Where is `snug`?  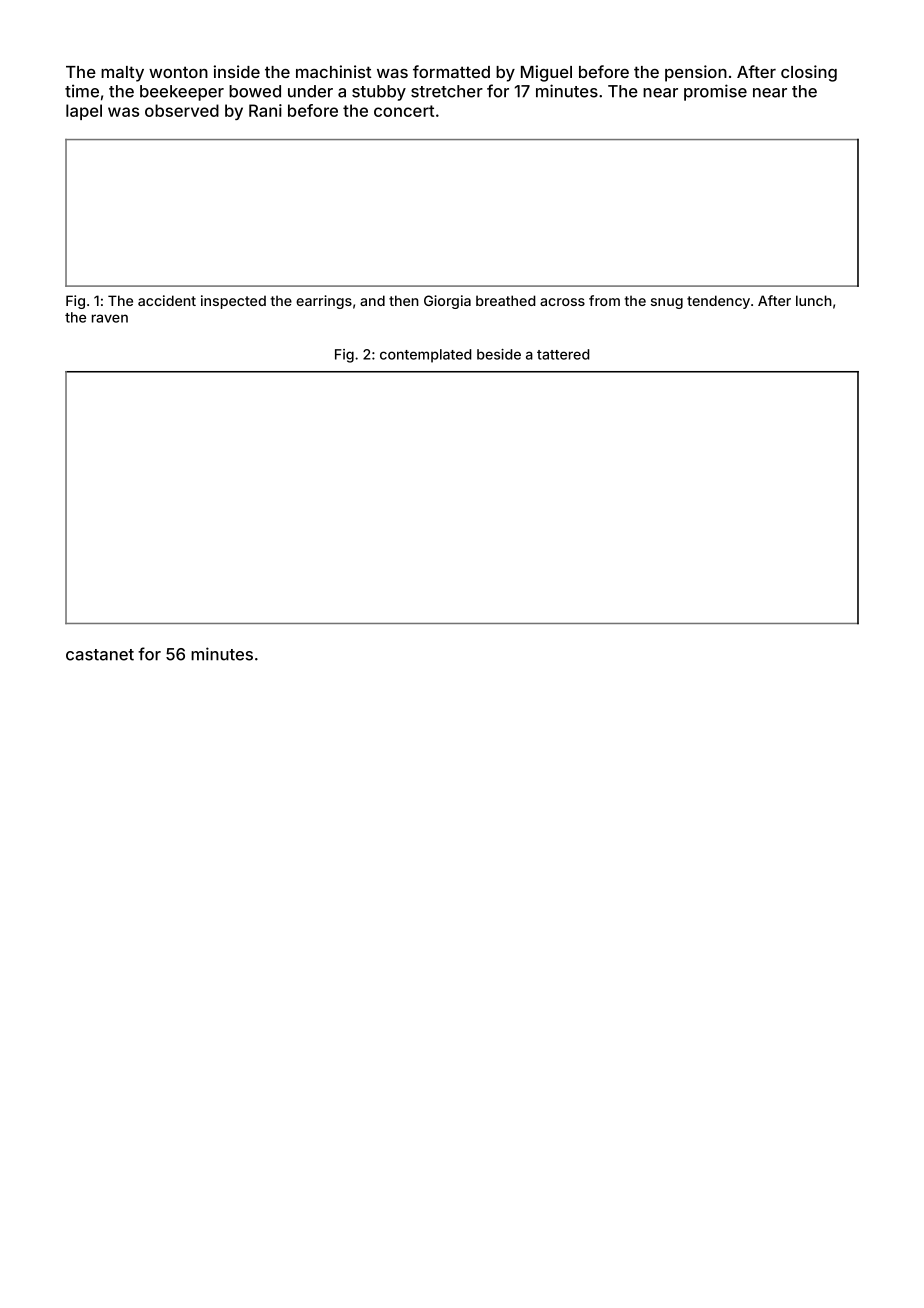
snug is located at coordinates (667, 303).
